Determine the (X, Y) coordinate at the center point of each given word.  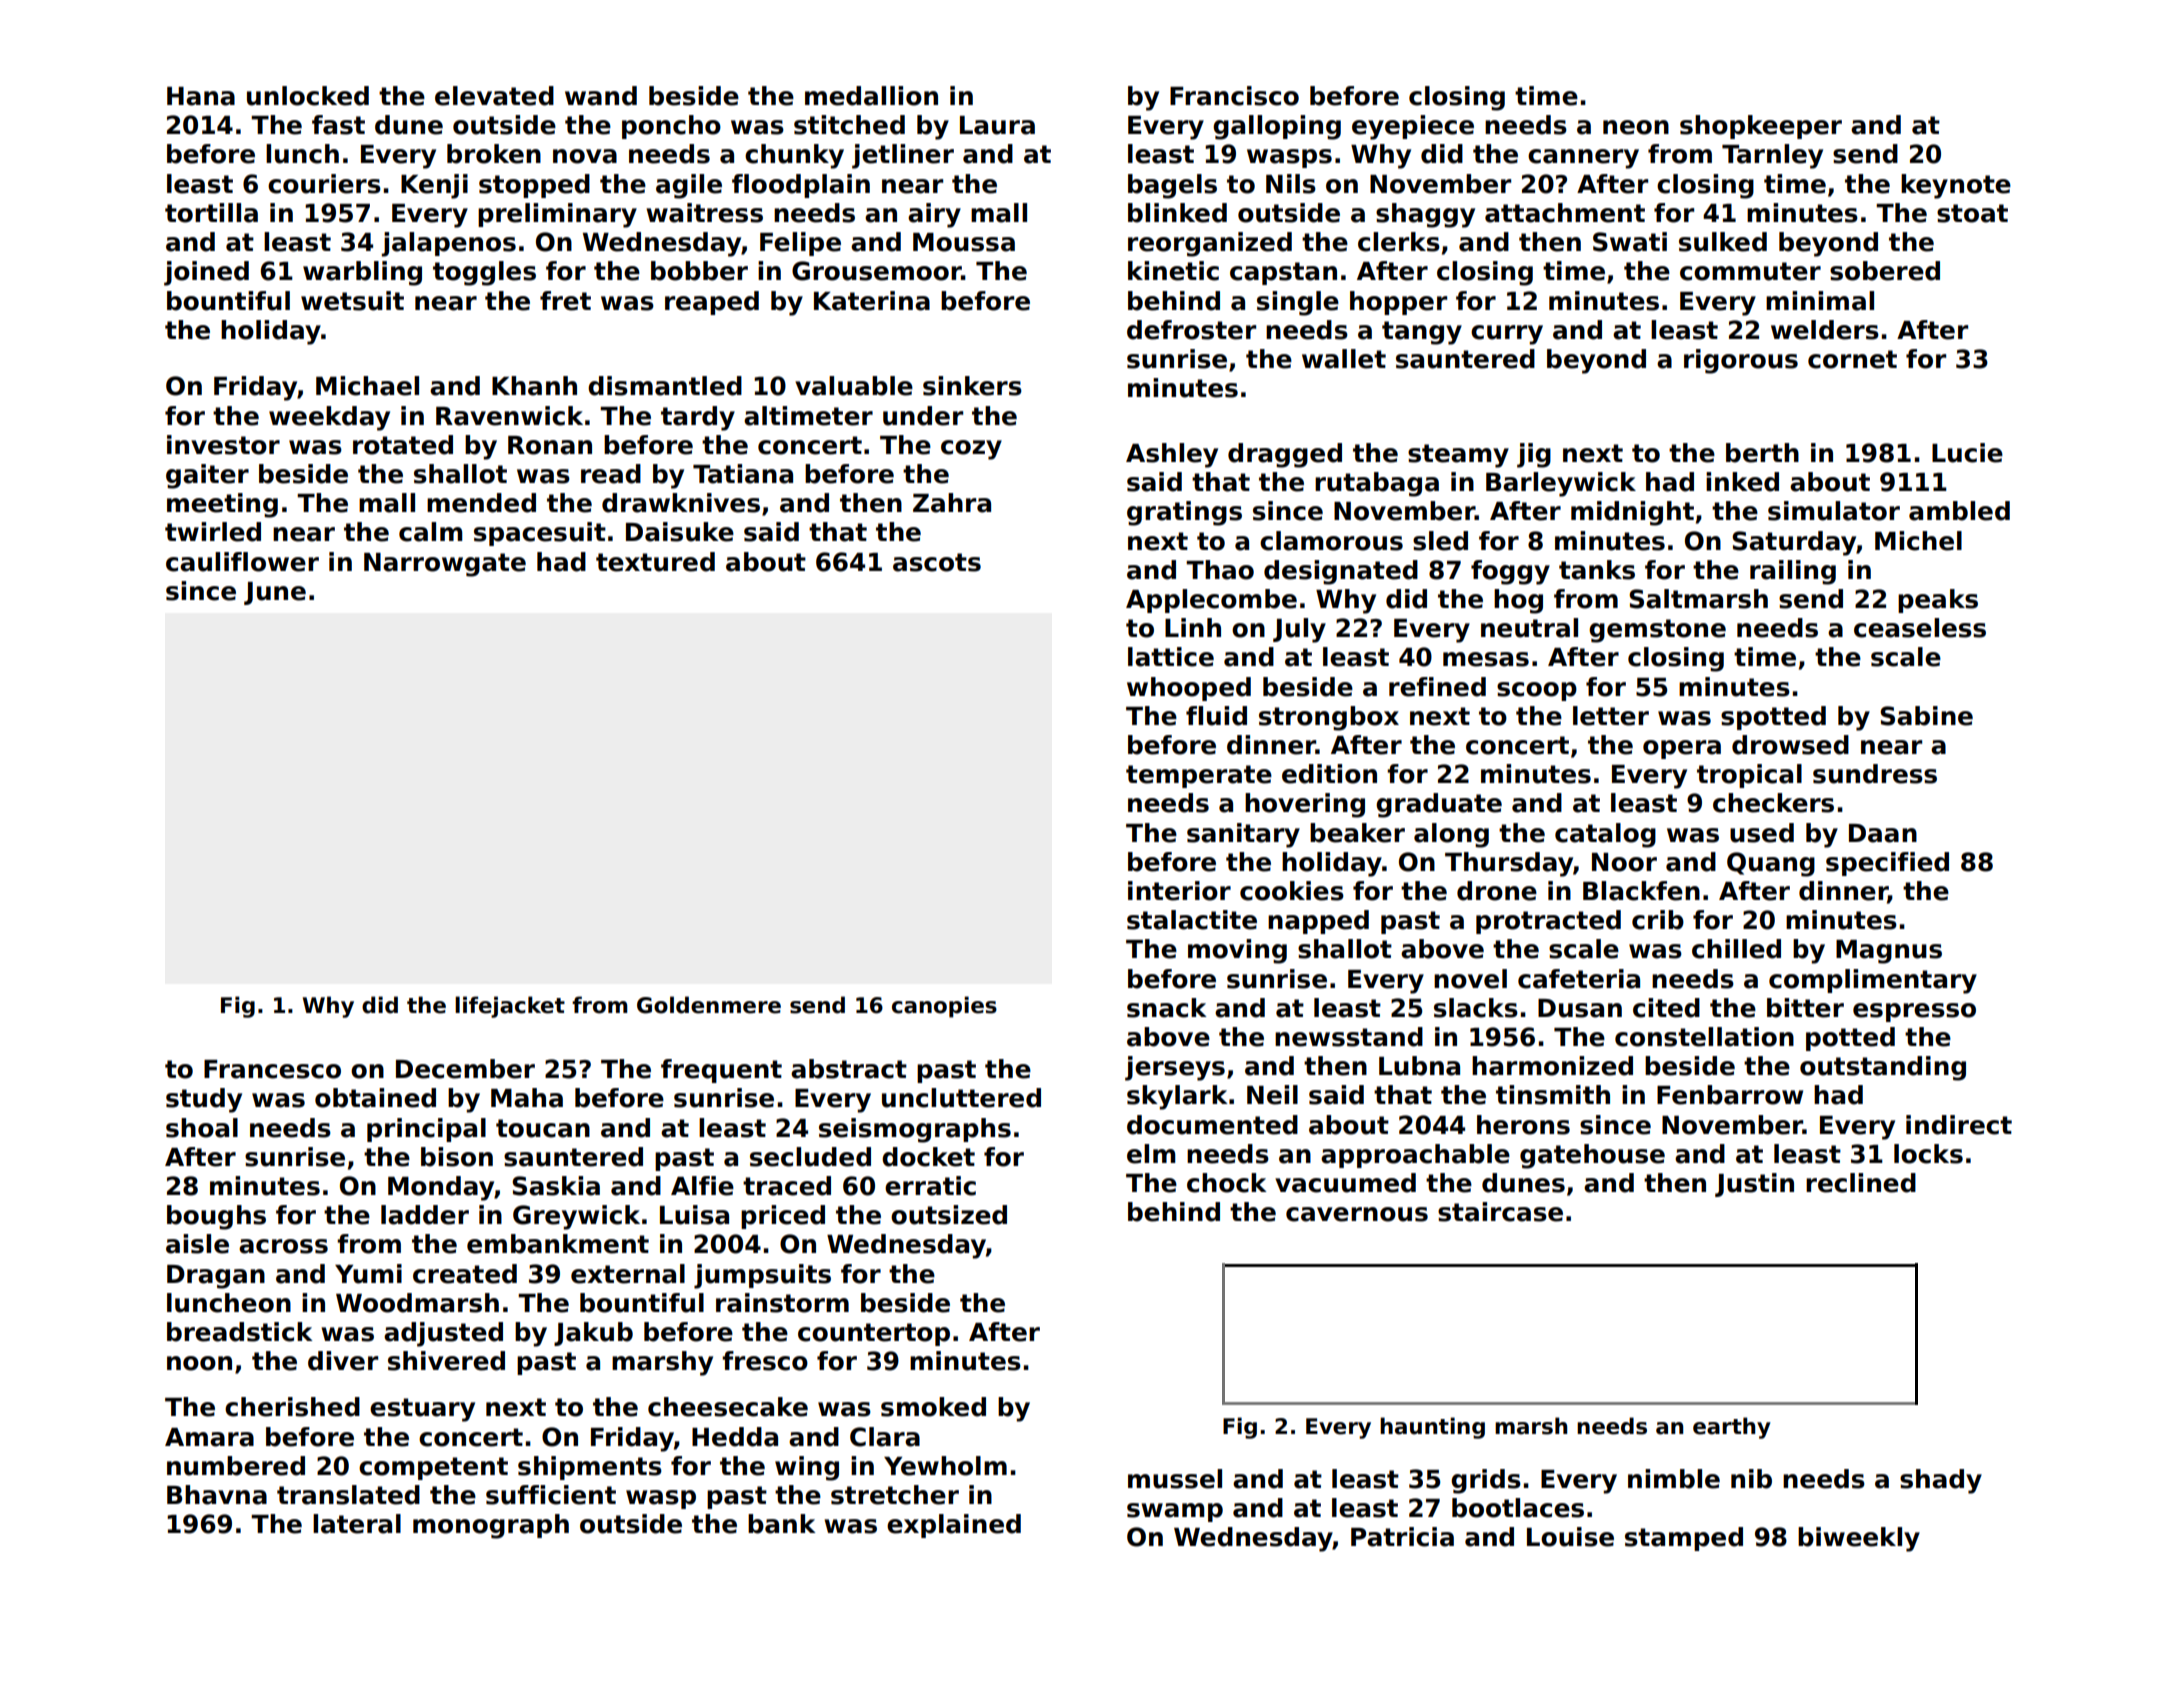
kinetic (1173, 271)
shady (1941, 1481)
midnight (1632, 513)
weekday (329, 418)
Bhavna (217, 1495)
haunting (1432, 1428)
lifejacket (510, 1007)
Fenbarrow (1730, 1095)
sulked (1723, 242)
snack (1167, 1008)
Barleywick (1561, 484)
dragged (1285, 455)
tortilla (211, 213)
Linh (1193, 627)
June (275, 593)
